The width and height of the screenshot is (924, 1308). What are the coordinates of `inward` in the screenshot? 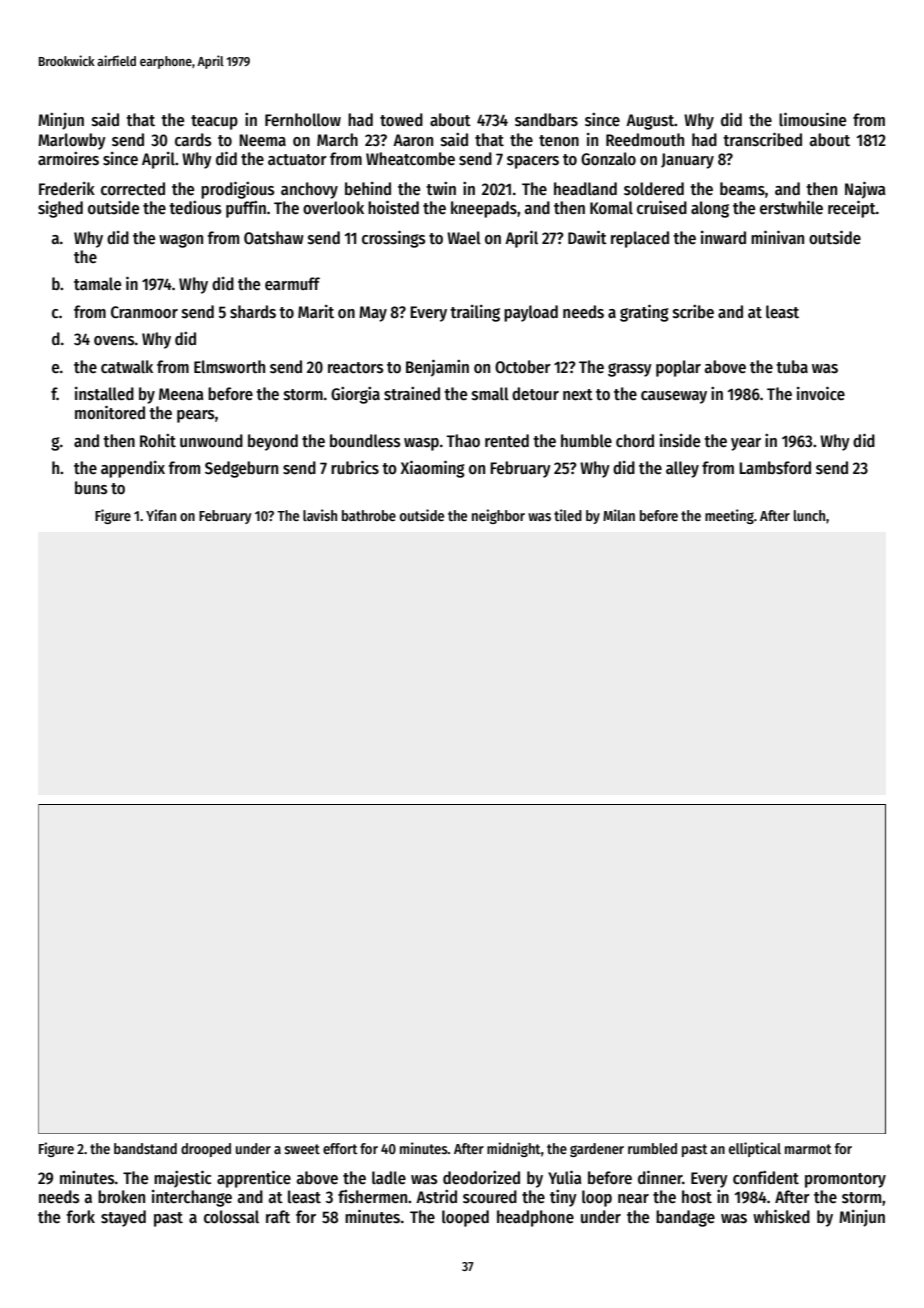 It's located at (723, 237).
